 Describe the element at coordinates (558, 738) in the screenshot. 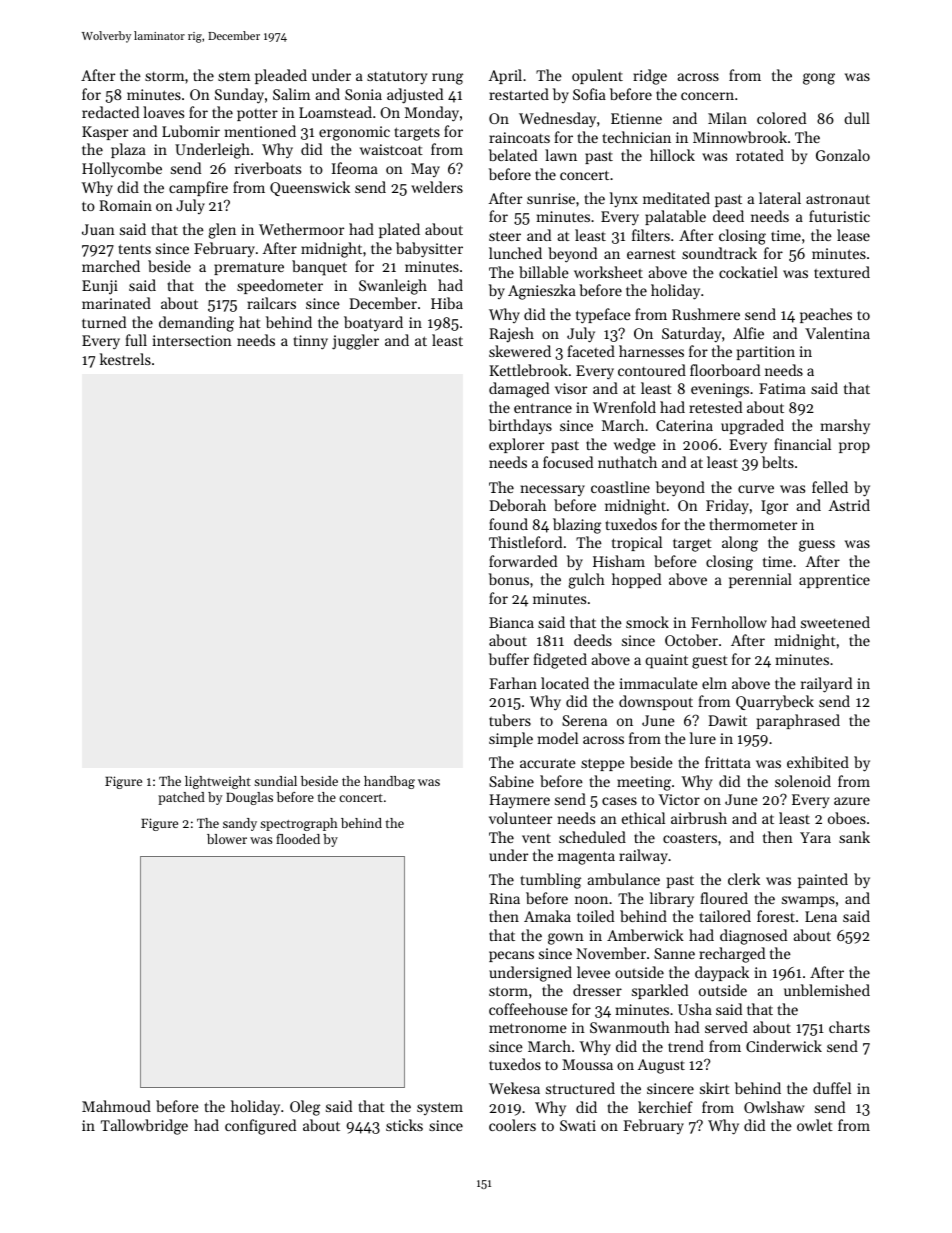

I see `model` at that location.
